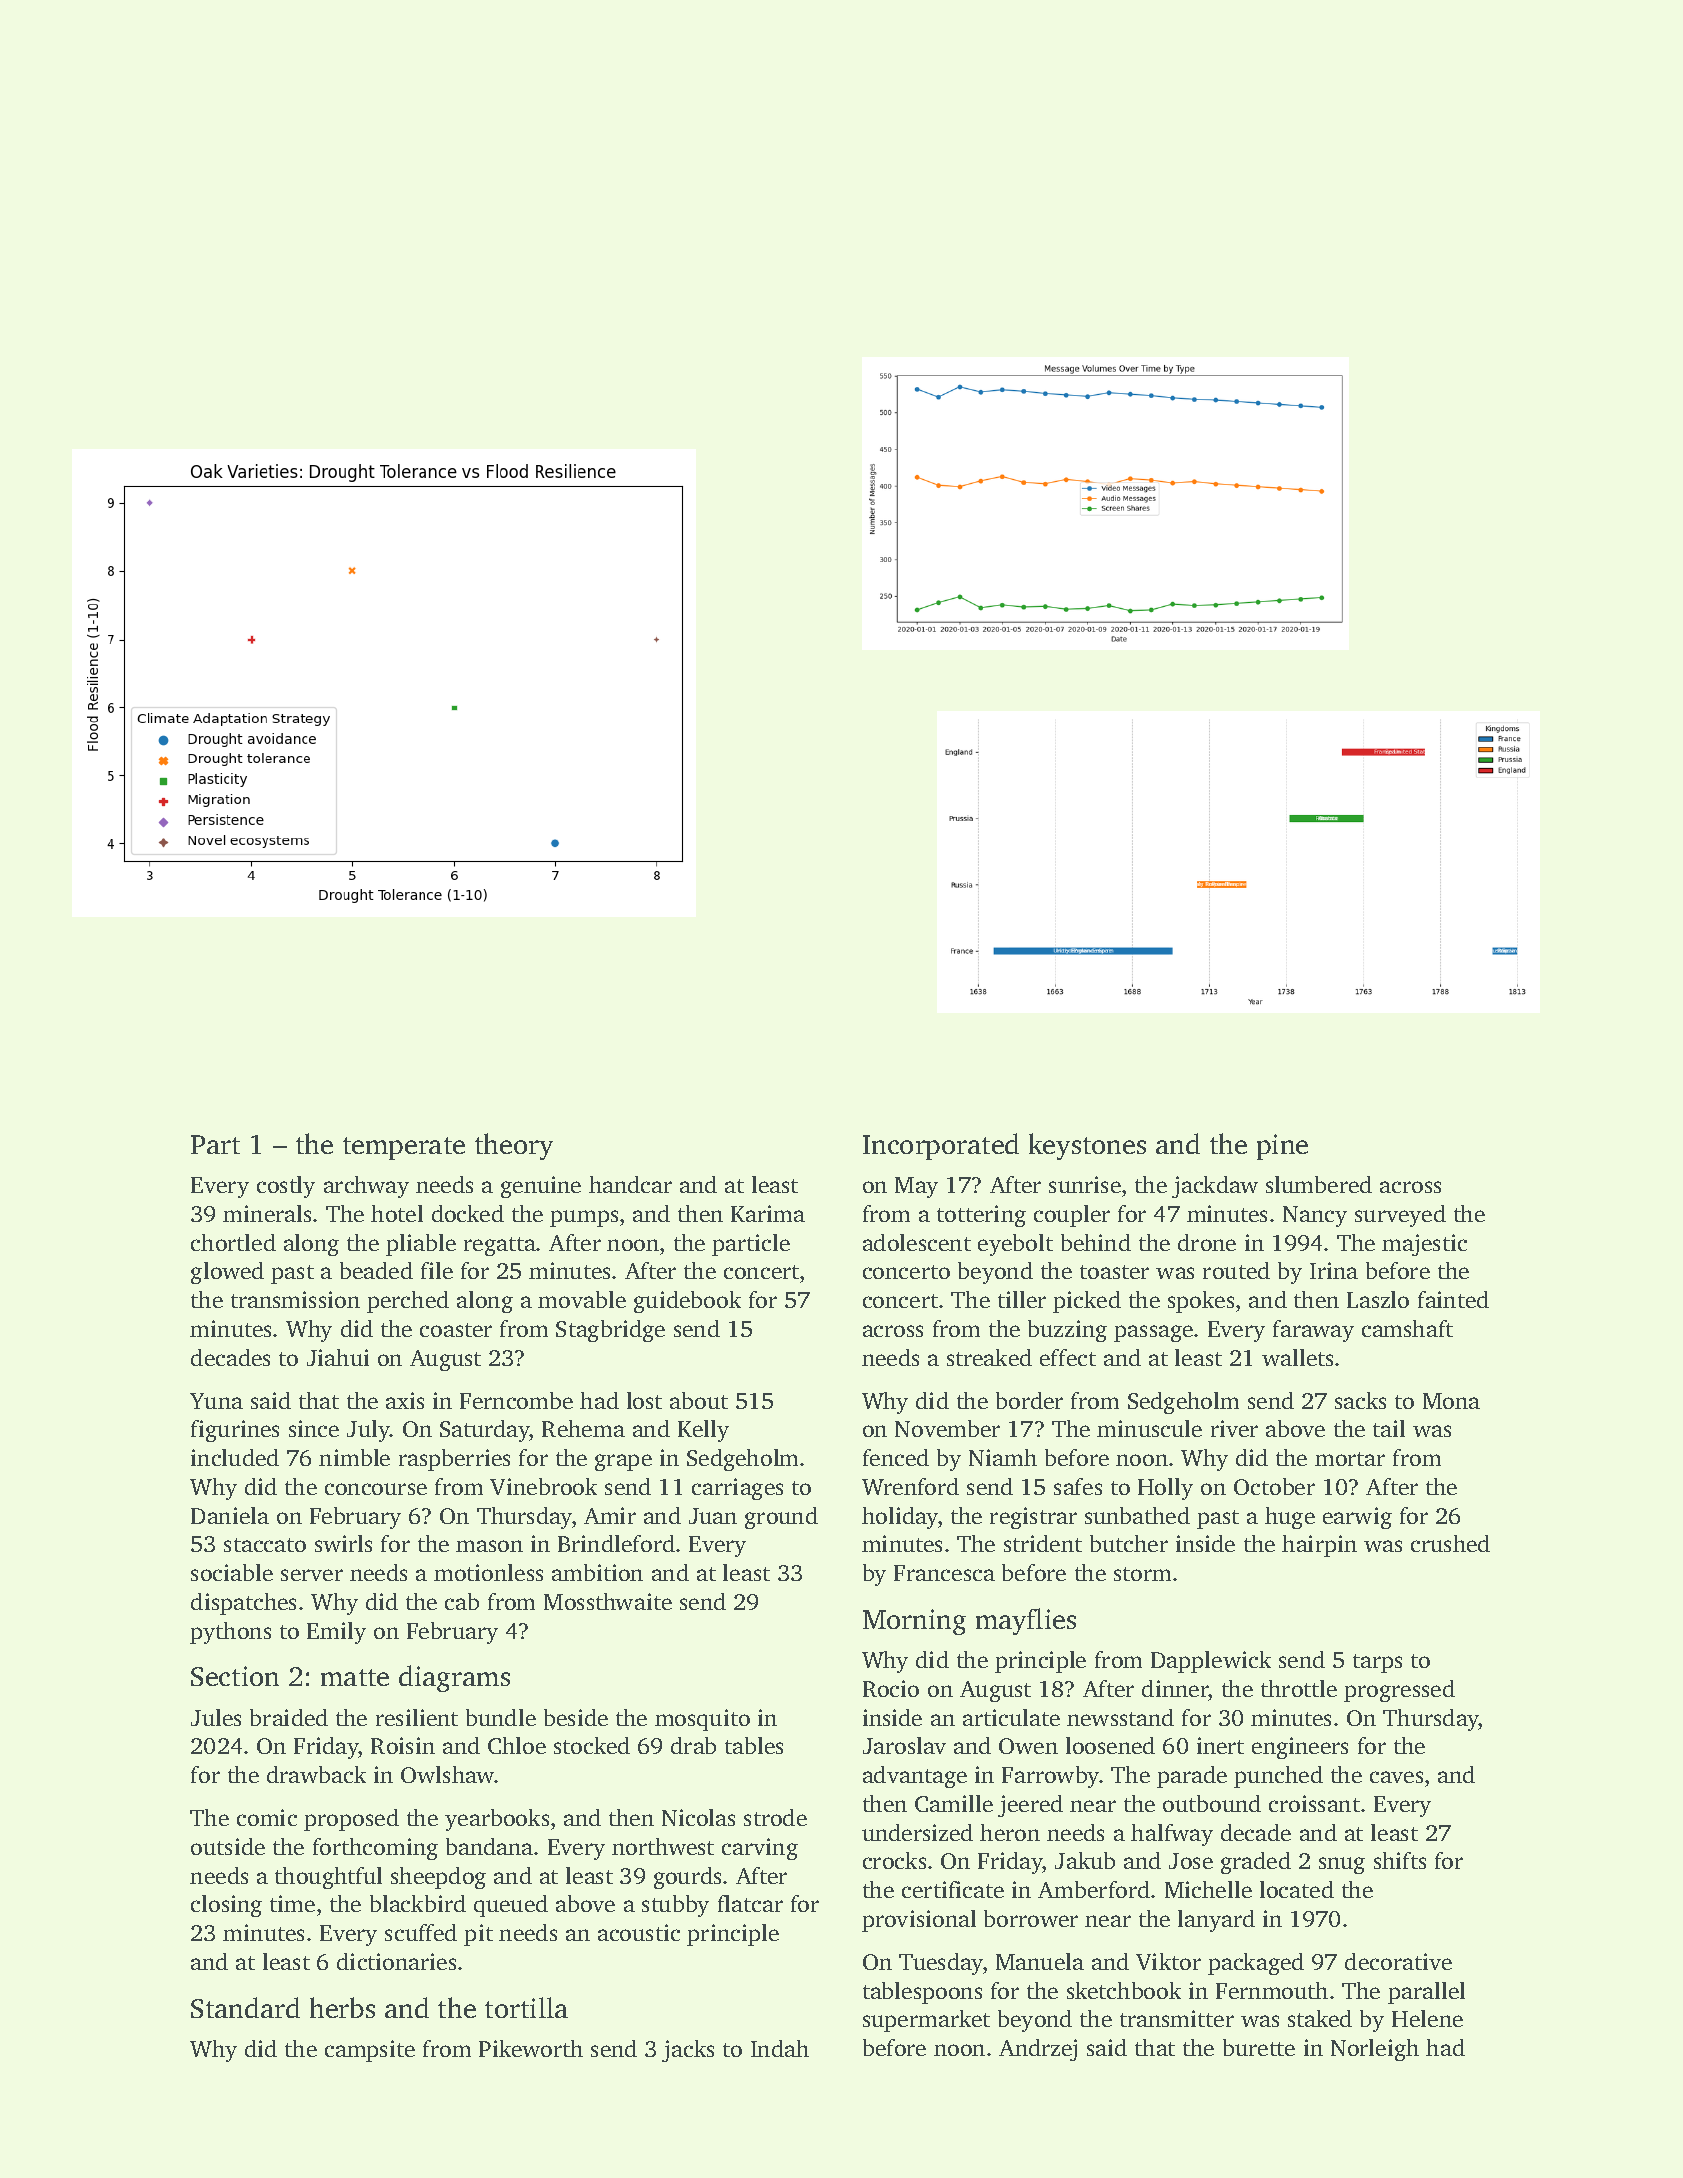  What do you see at coordinates (454, 1460) in the screenshot?
I see `raspberries` at bounding box center [454, 1460].
